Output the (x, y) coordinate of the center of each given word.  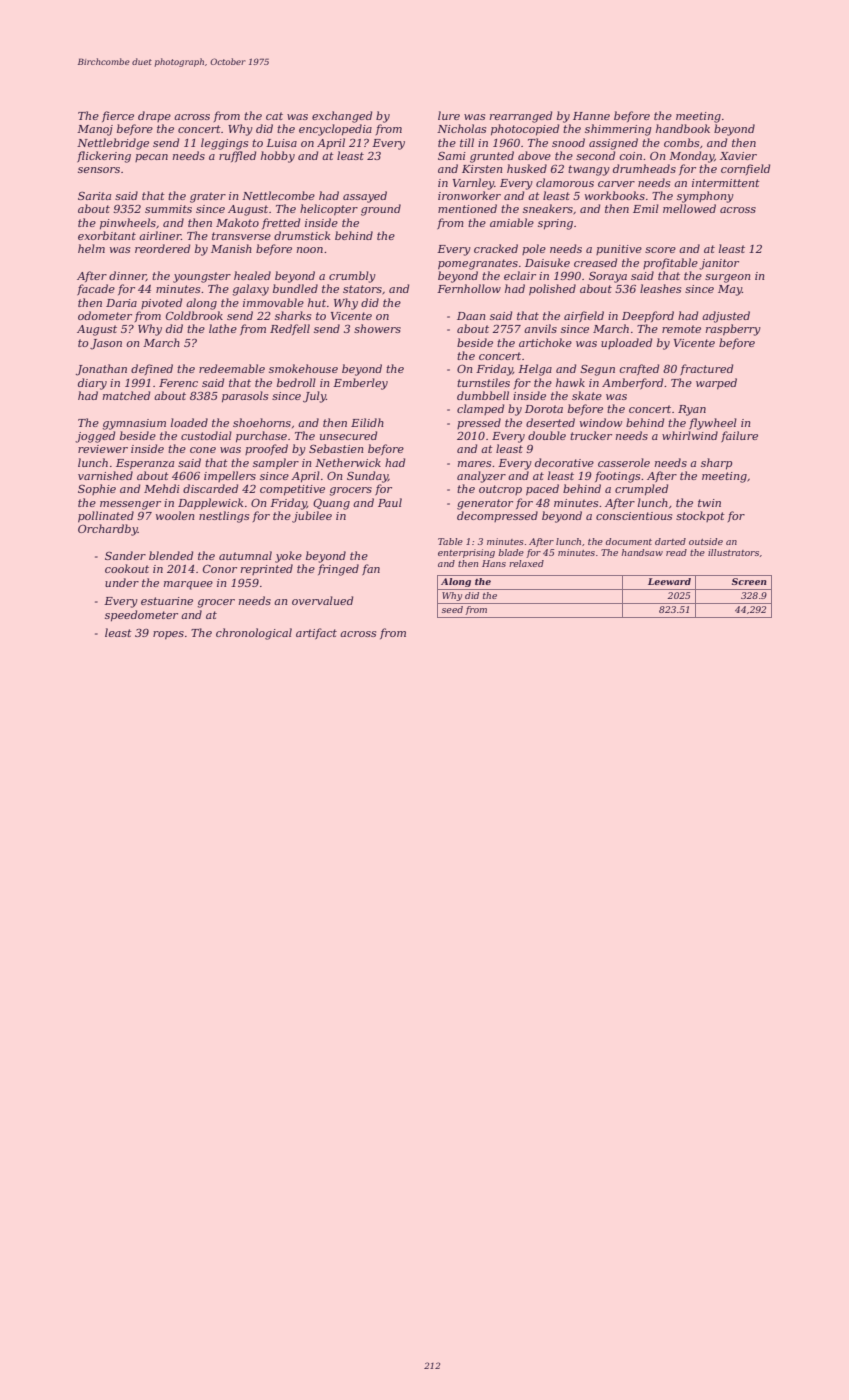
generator (485, 504)
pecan (151, 158)
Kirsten (482, 169)
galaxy (250, 290)
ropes (168, 635)
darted (670, 541)
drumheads (644, 168)
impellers (230, 476)
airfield (584, 316)
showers (377, 328)
